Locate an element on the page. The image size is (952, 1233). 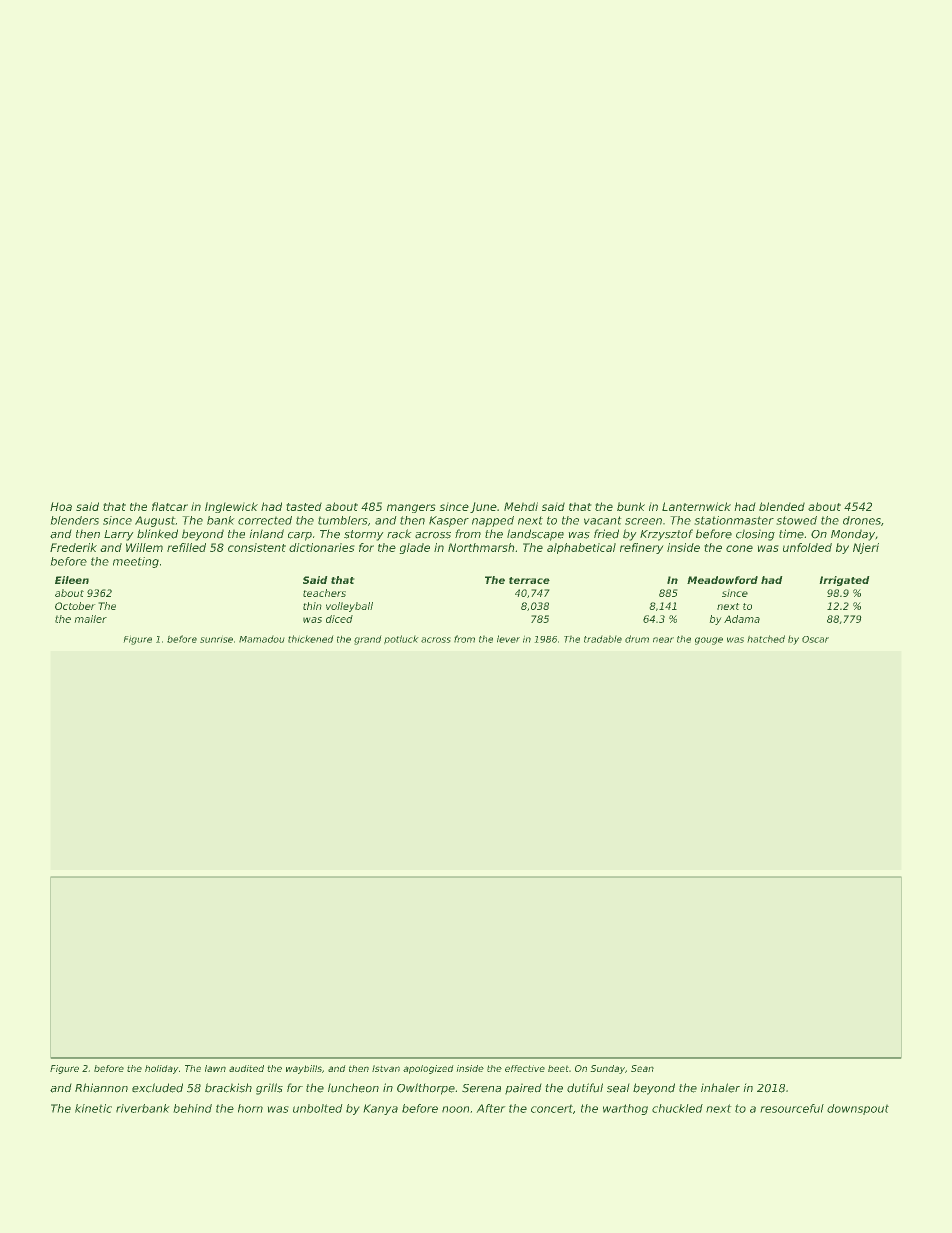
lever is located at coordinates (508, 639).
